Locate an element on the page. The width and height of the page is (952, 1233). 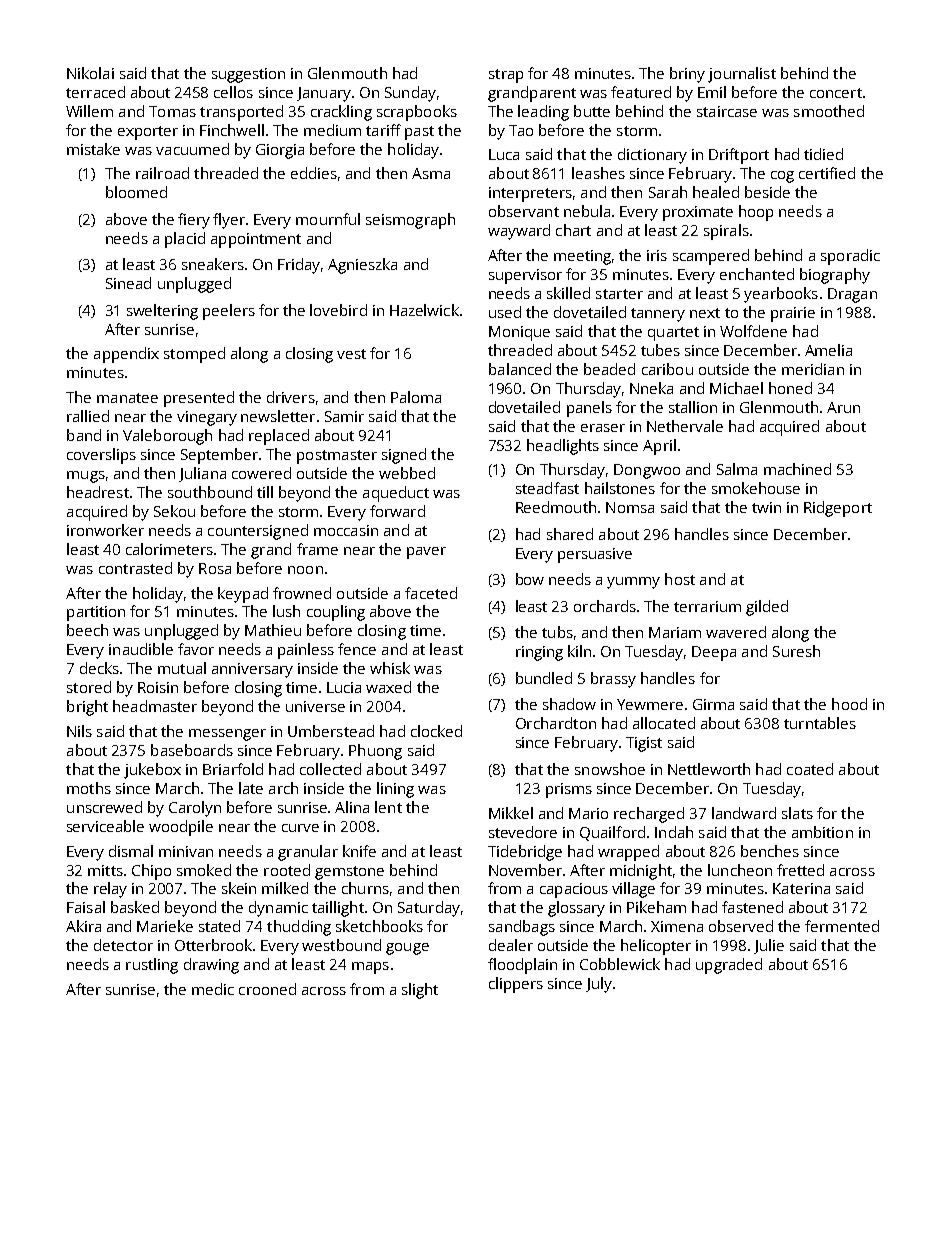
aqueduct is located at coordinates (396, 494).
